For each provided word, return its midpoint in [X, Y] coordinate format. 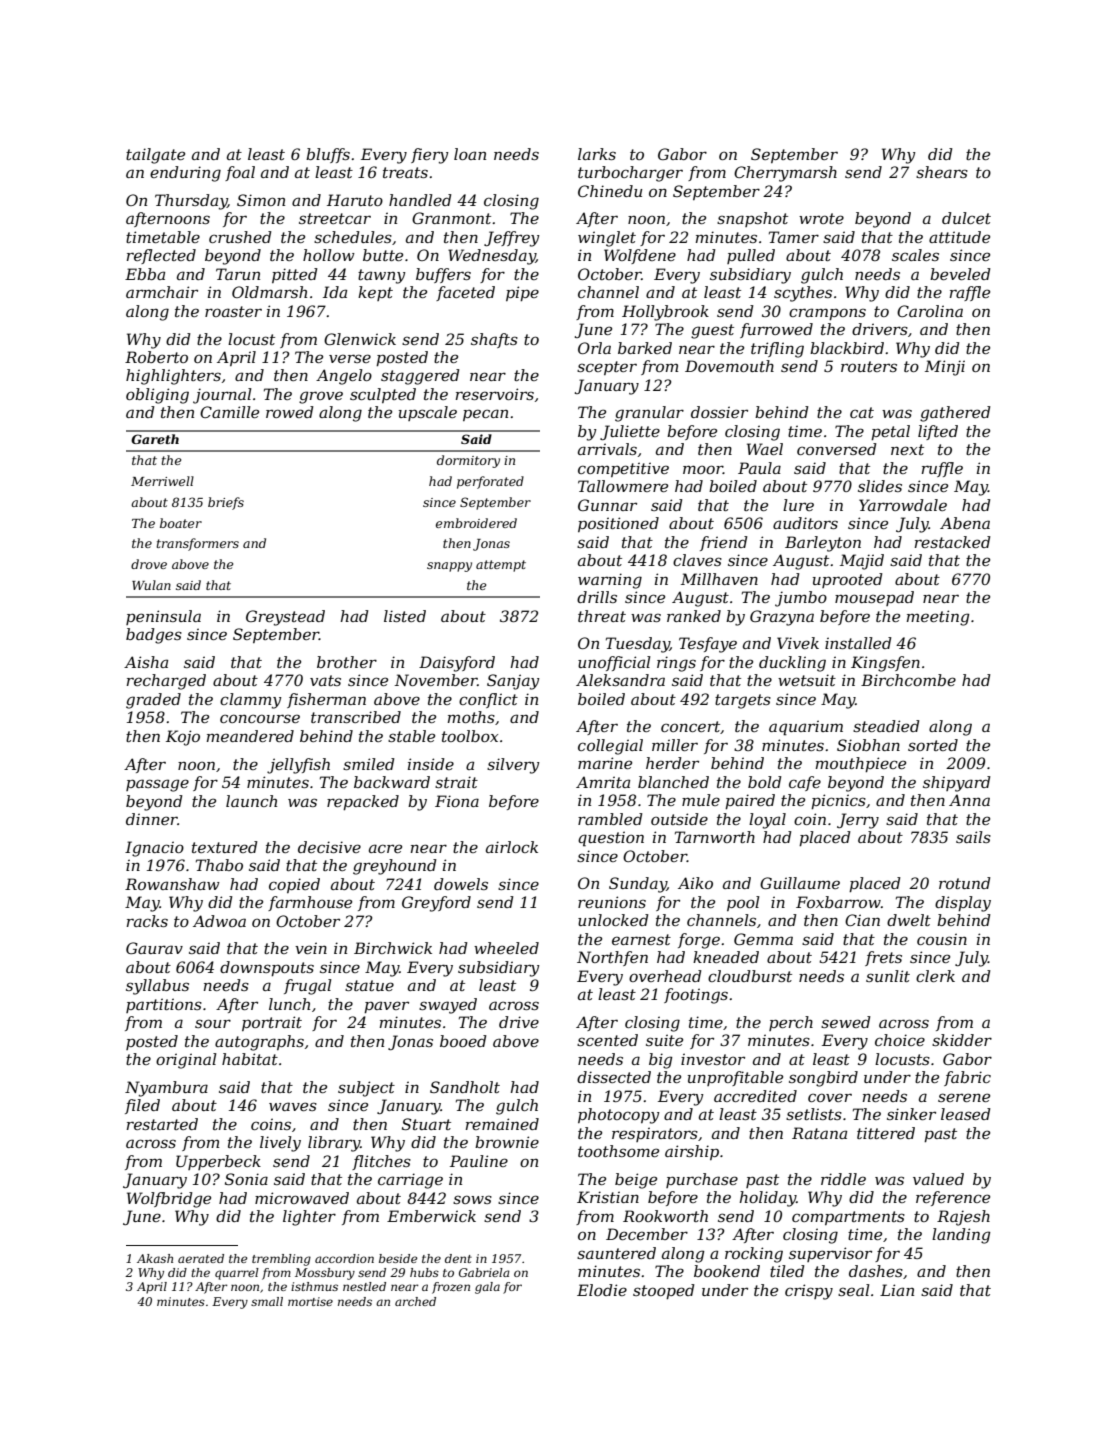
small [267, 1301]
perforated [490, 482]
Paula [759, 468]
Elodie [602, 1290]
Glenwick [360, 339]
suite [664, 1040]
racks [147, 921]
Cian [862, 920]
